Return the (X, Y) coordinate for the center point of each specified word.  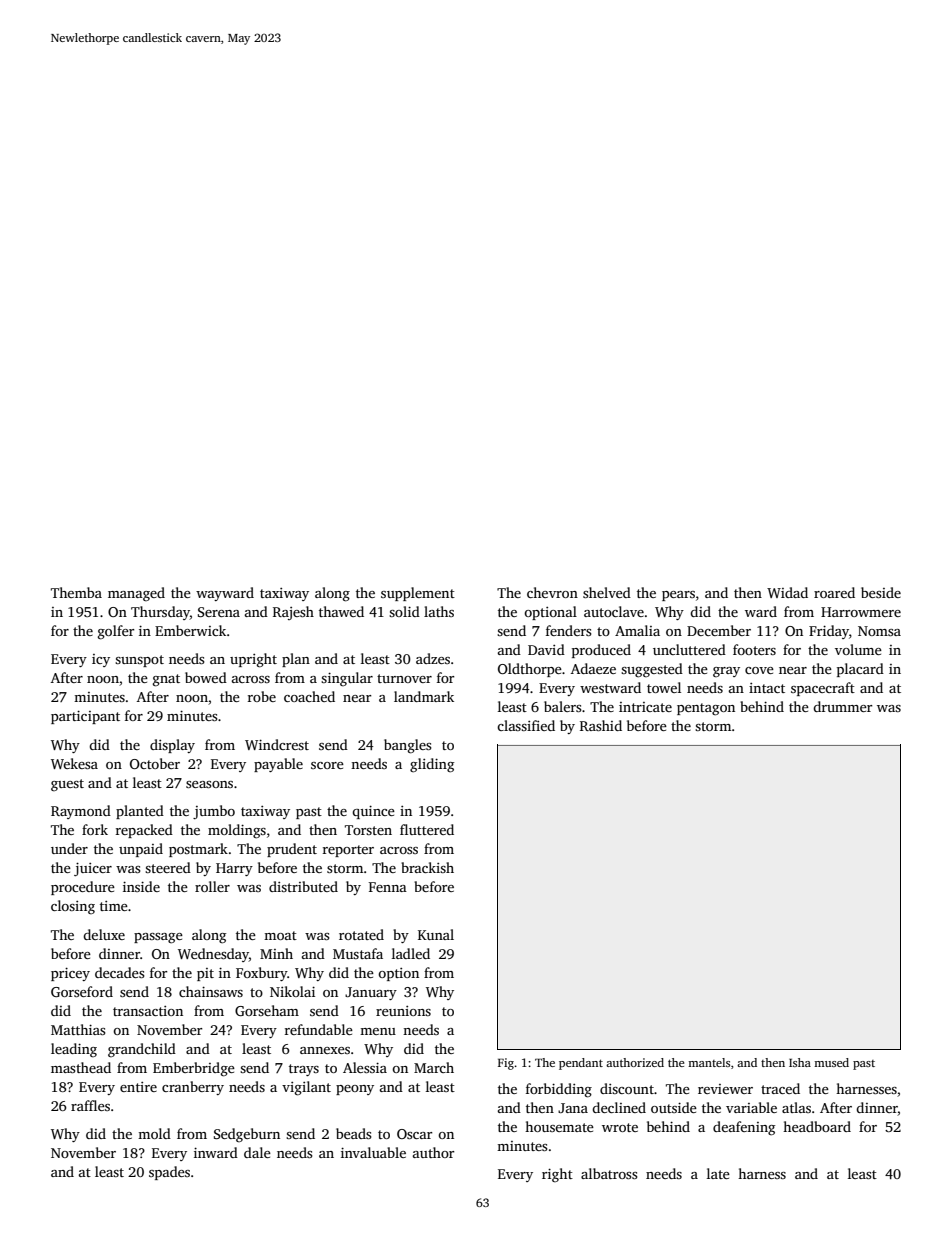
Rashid (601, 725)
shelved (607, 592)
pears (678, 596)
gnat (166, 680)
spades (169, 1173)
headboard (817, 1126)
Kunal (436, 934)
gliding (432, 765)
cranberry (193, 1088)
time (114, 906)
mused (831, 1062)
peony (355, 1090)
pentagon (706, 709)
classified (526, 725)
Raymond (81, 812)
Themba (76, 592)
